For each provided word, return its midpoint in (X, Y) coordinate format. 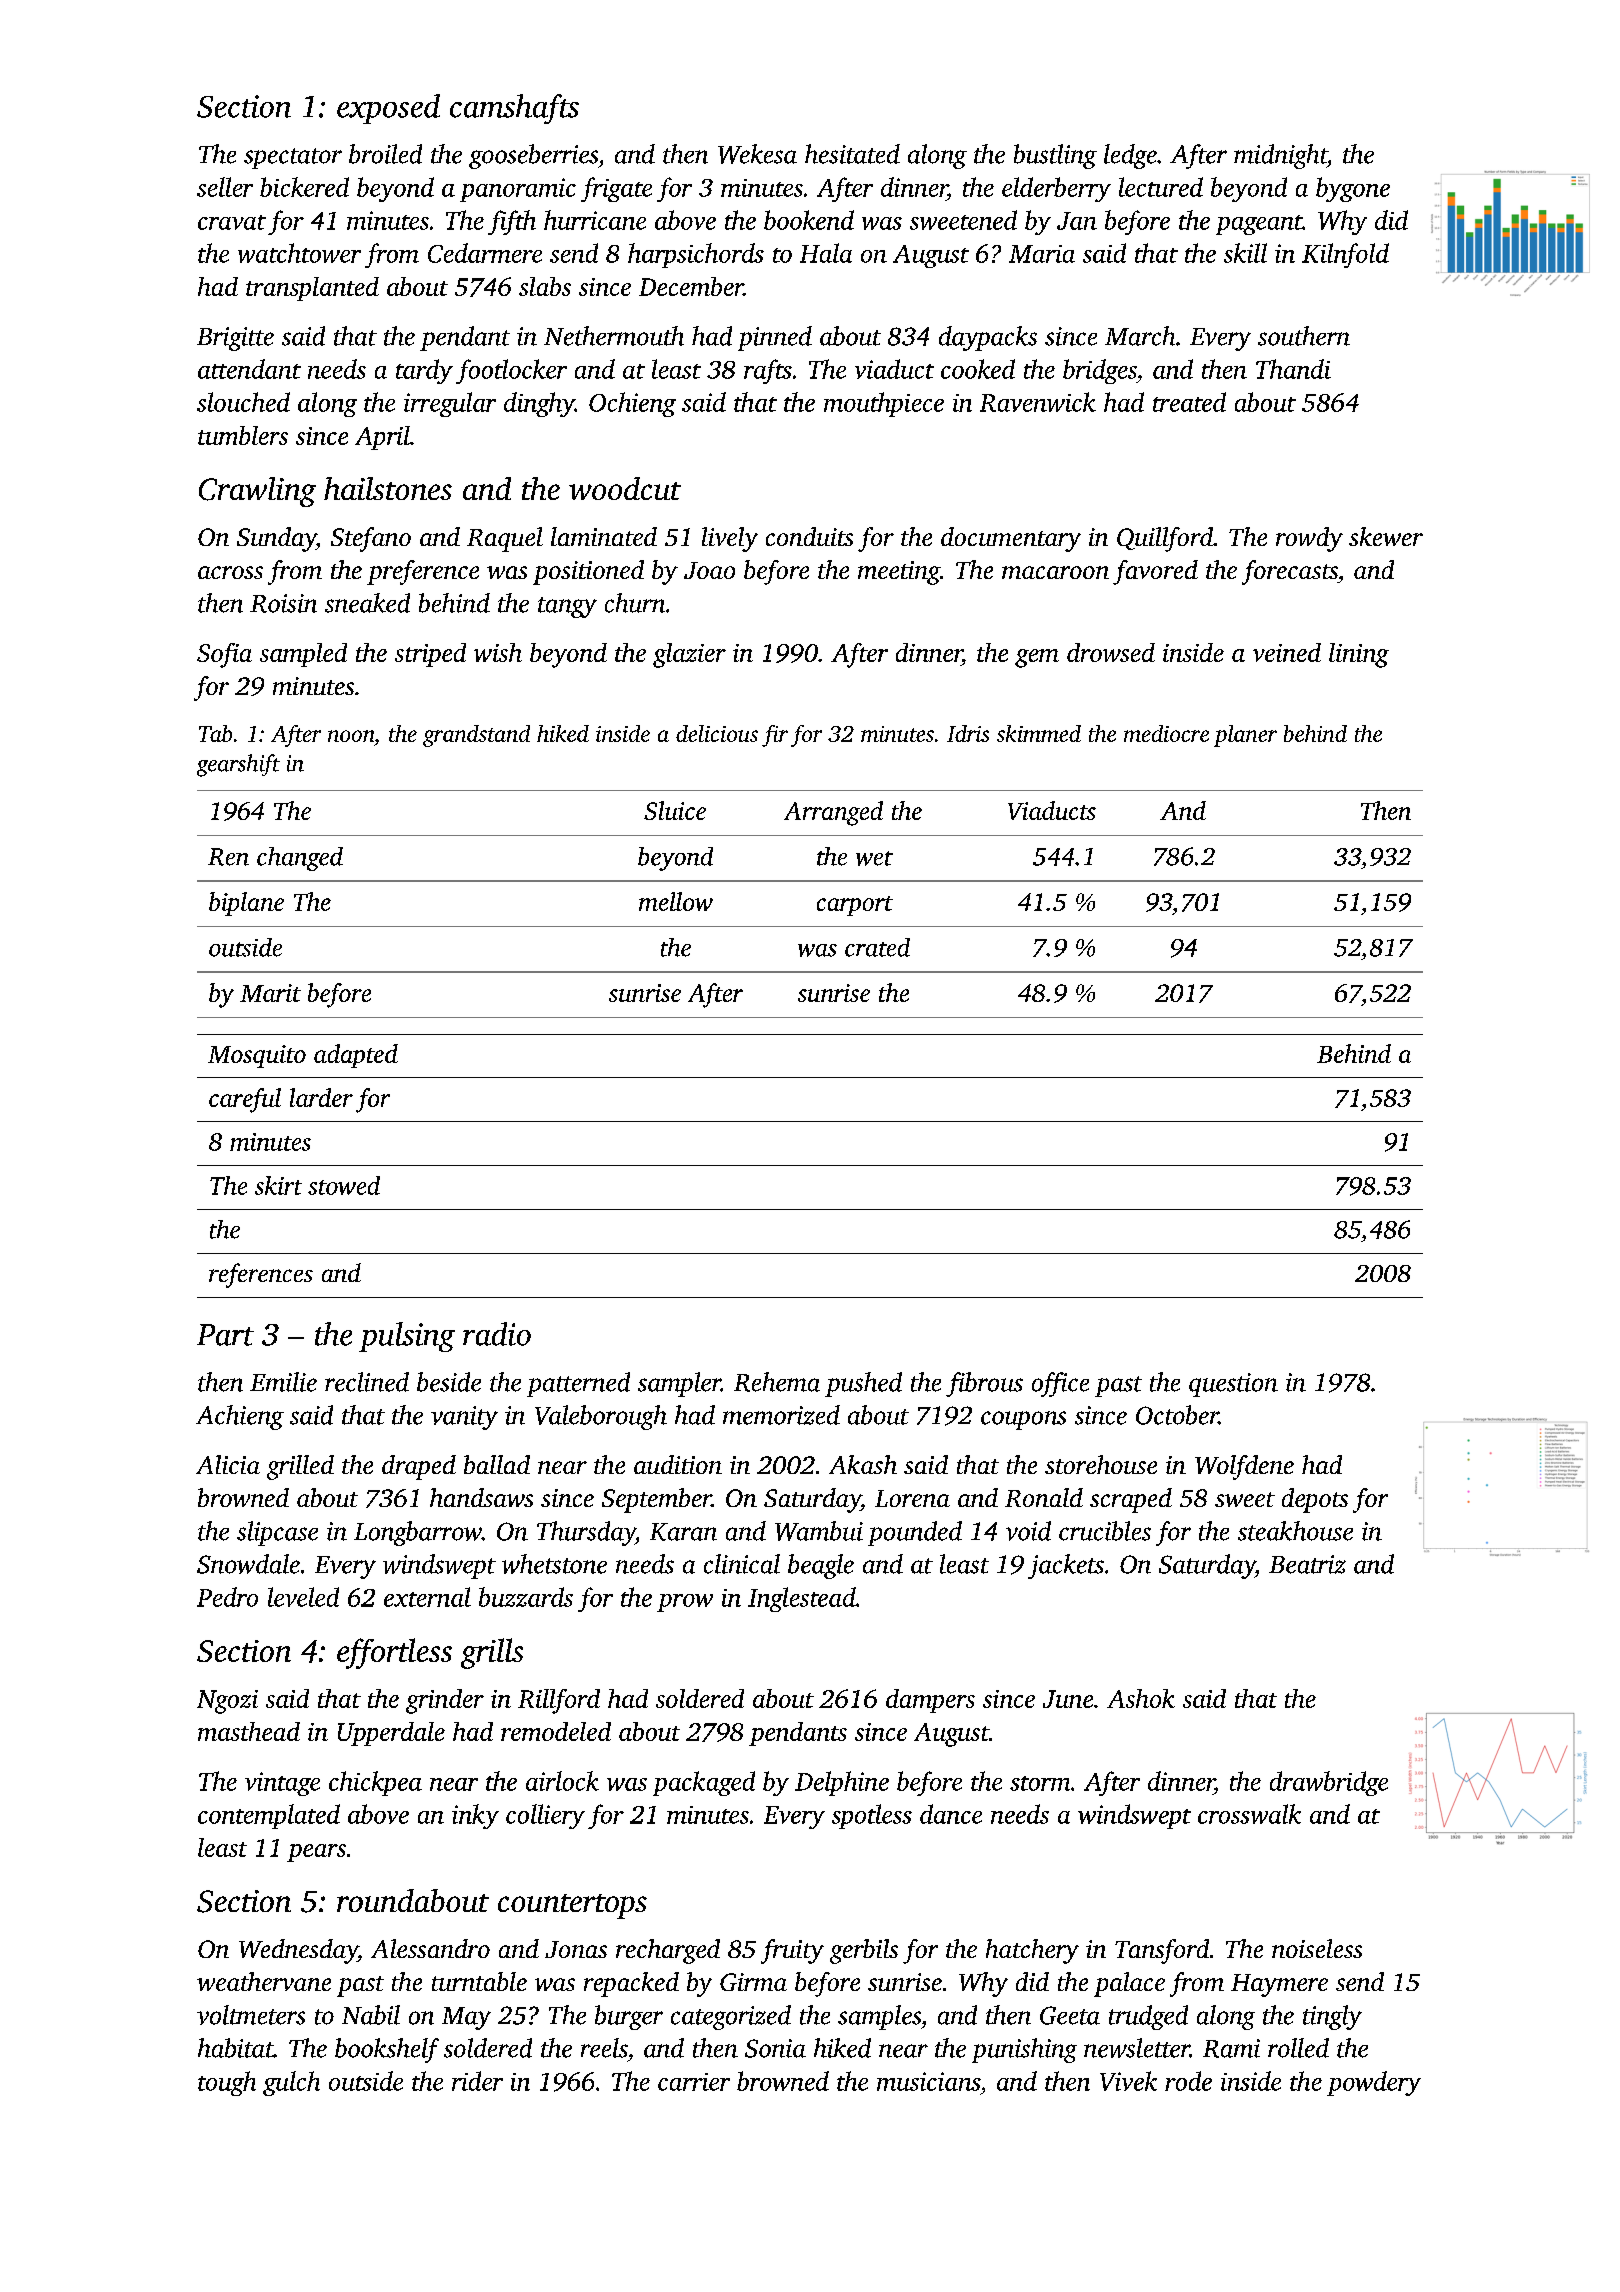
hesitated (852, 154)
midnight (1280, 156)
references (261, 1275)
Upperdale (391, 1734)
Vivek (1128, 2081)
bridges (1100, 371)
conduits (809, 536)
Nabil (371, 2015)
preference (423, 572)
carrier (694, 2082)
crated (877, 947)
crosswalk (1249, 1814)
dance (951, 1814)
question (1233, 1385)
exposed (388, 109)
